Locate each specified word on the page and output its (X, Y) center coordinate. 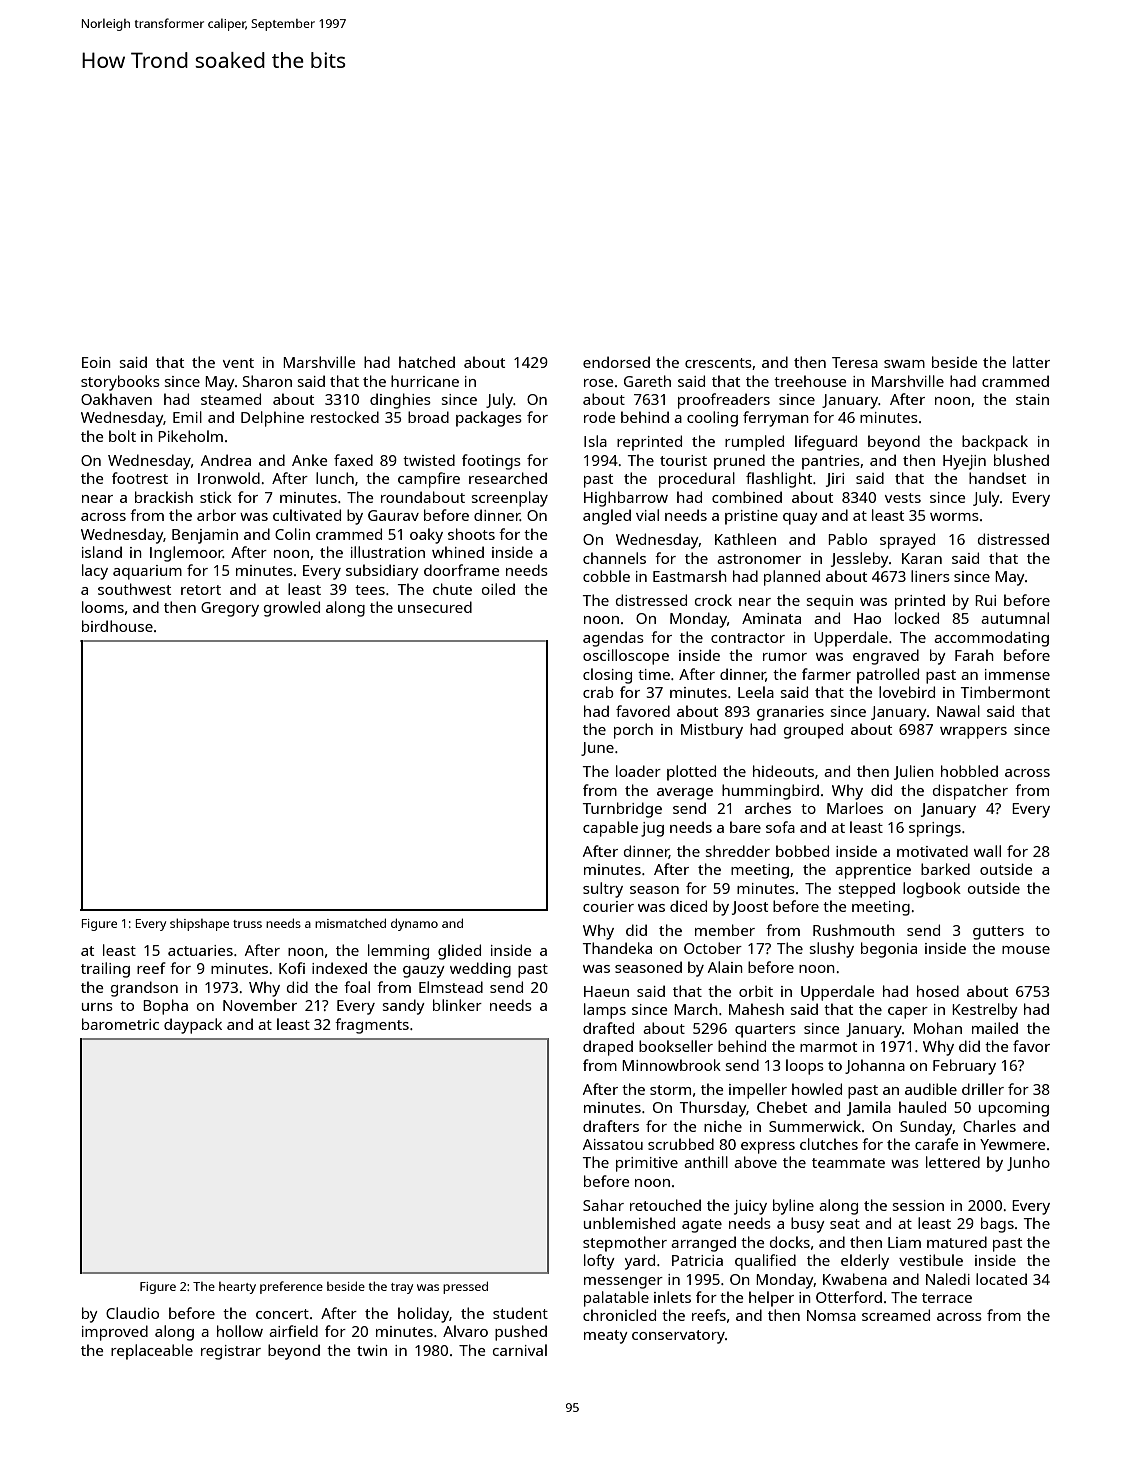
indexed (339, 968)
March (696, 1009)
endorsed (616, 362)
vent (238, 363)
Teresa (855, 362)
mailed (995, 1028)
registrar (231, 1352)
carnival (520, 1350)
